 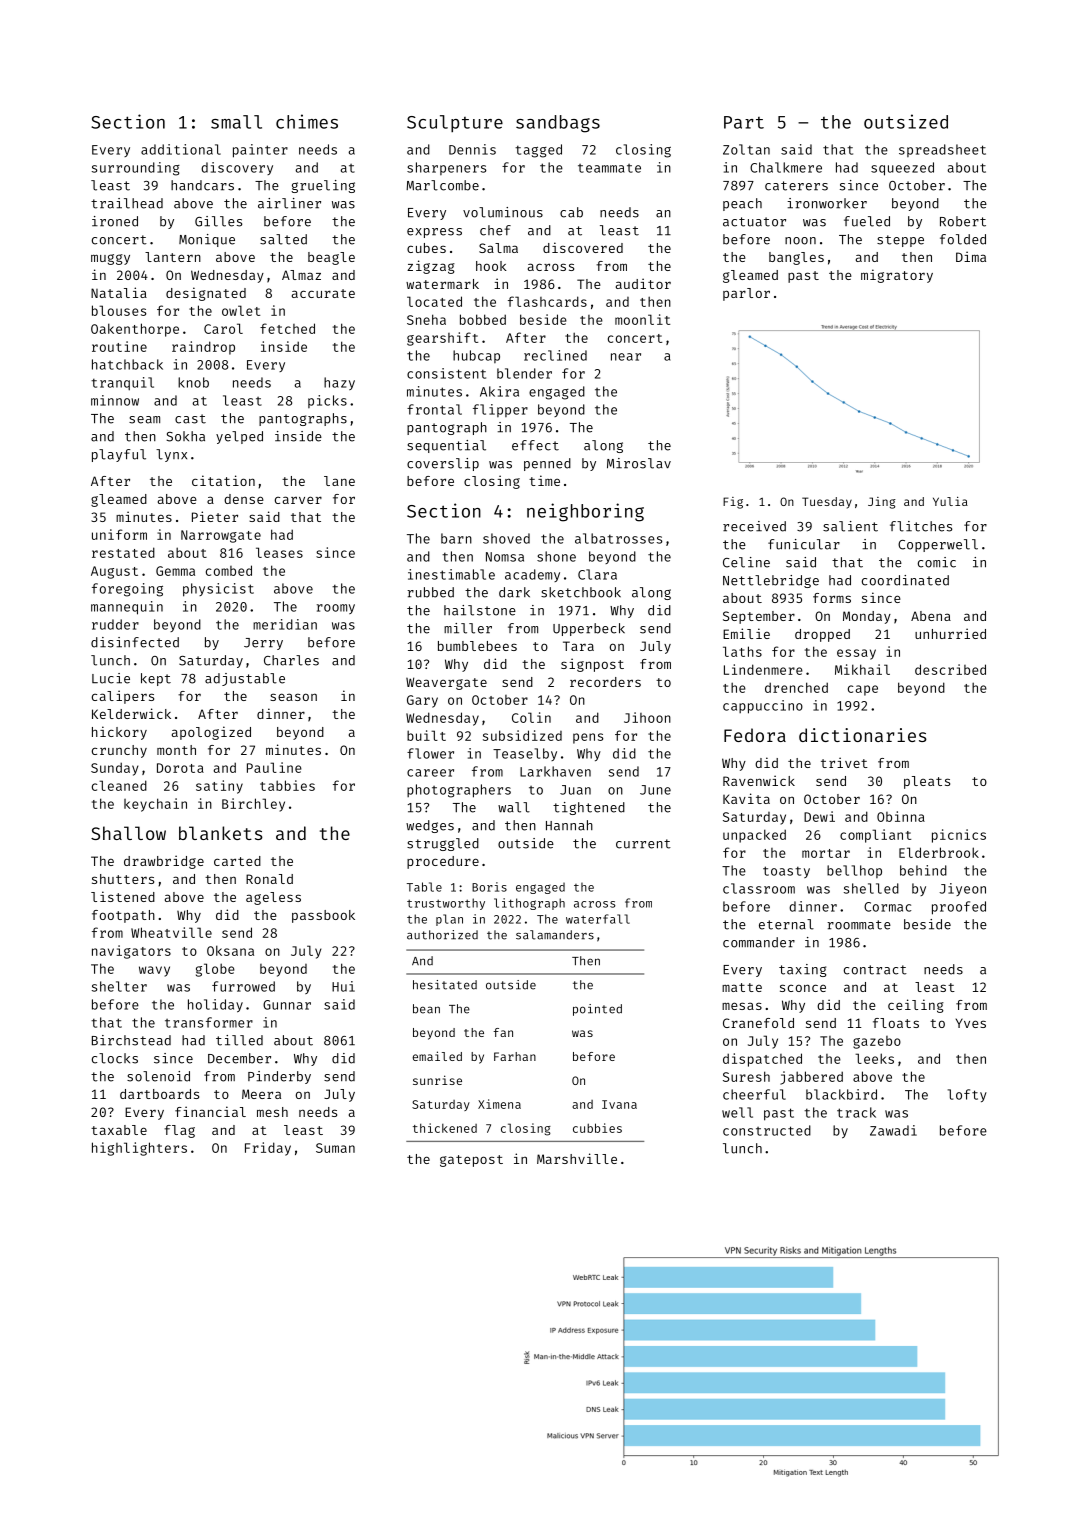 What do you see at coordinates (434, 233) in the screenshot?
I see `express` at bounding box center [434, 233].
